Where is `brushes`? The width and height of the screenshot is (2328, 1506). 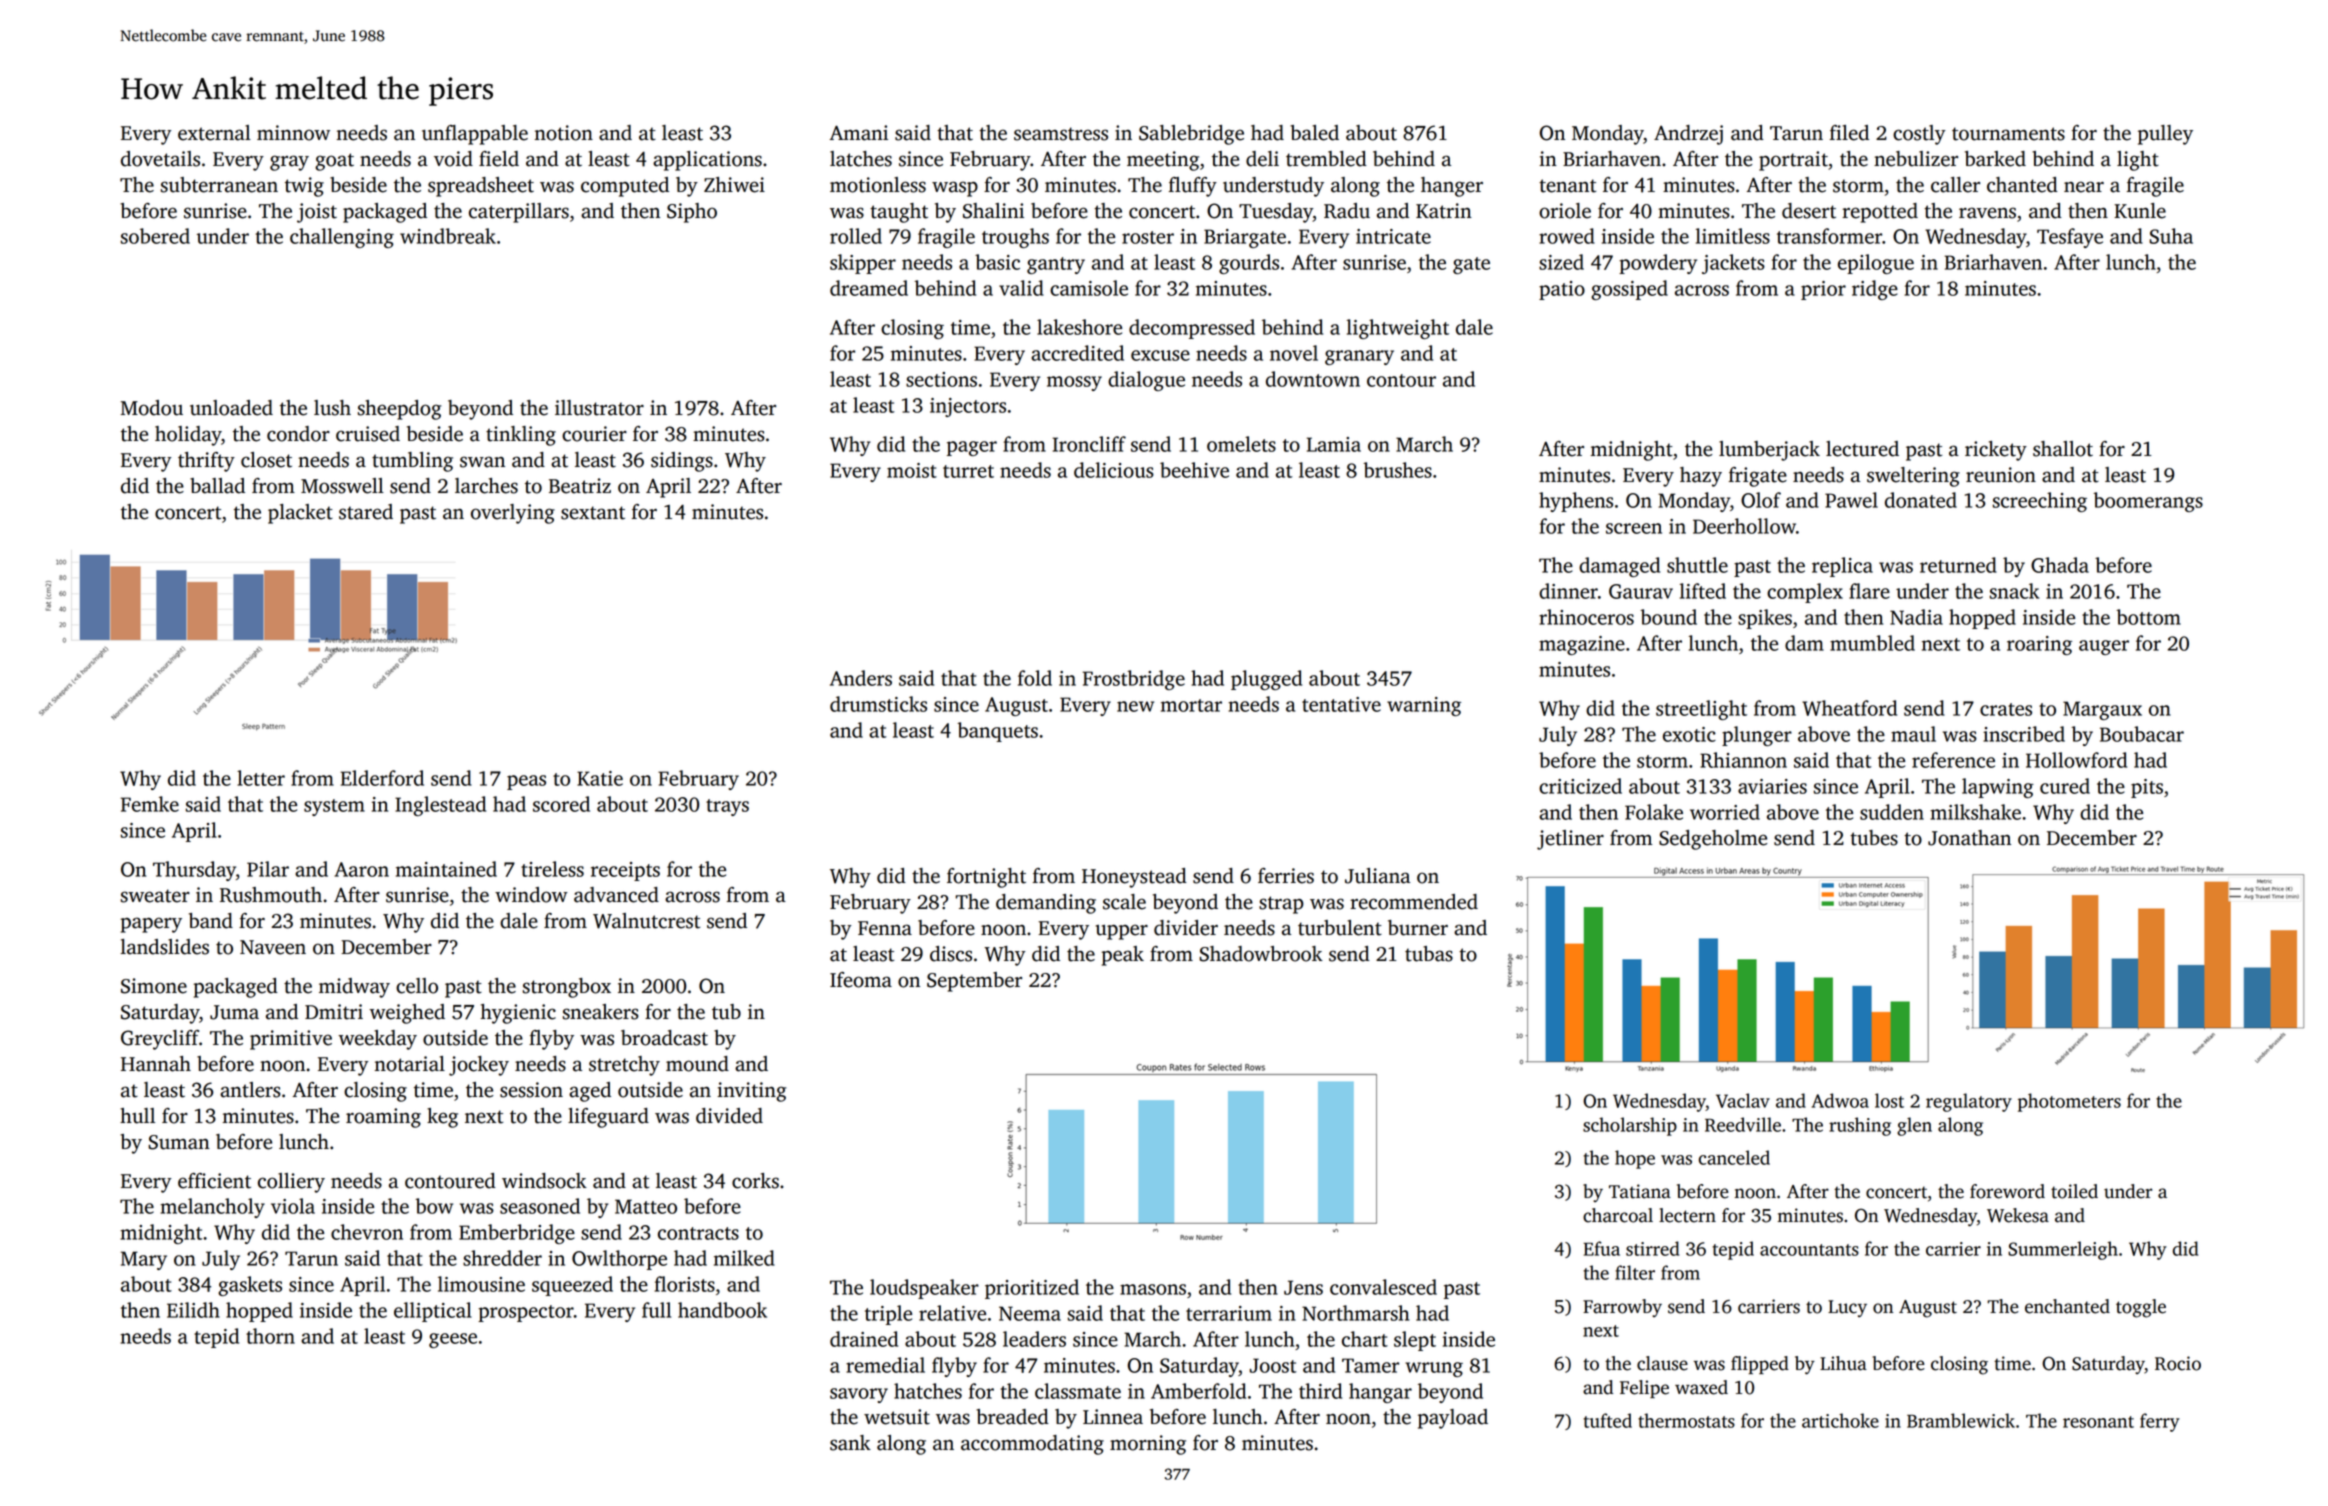
brushes is located at coordinates (1397, 470).
